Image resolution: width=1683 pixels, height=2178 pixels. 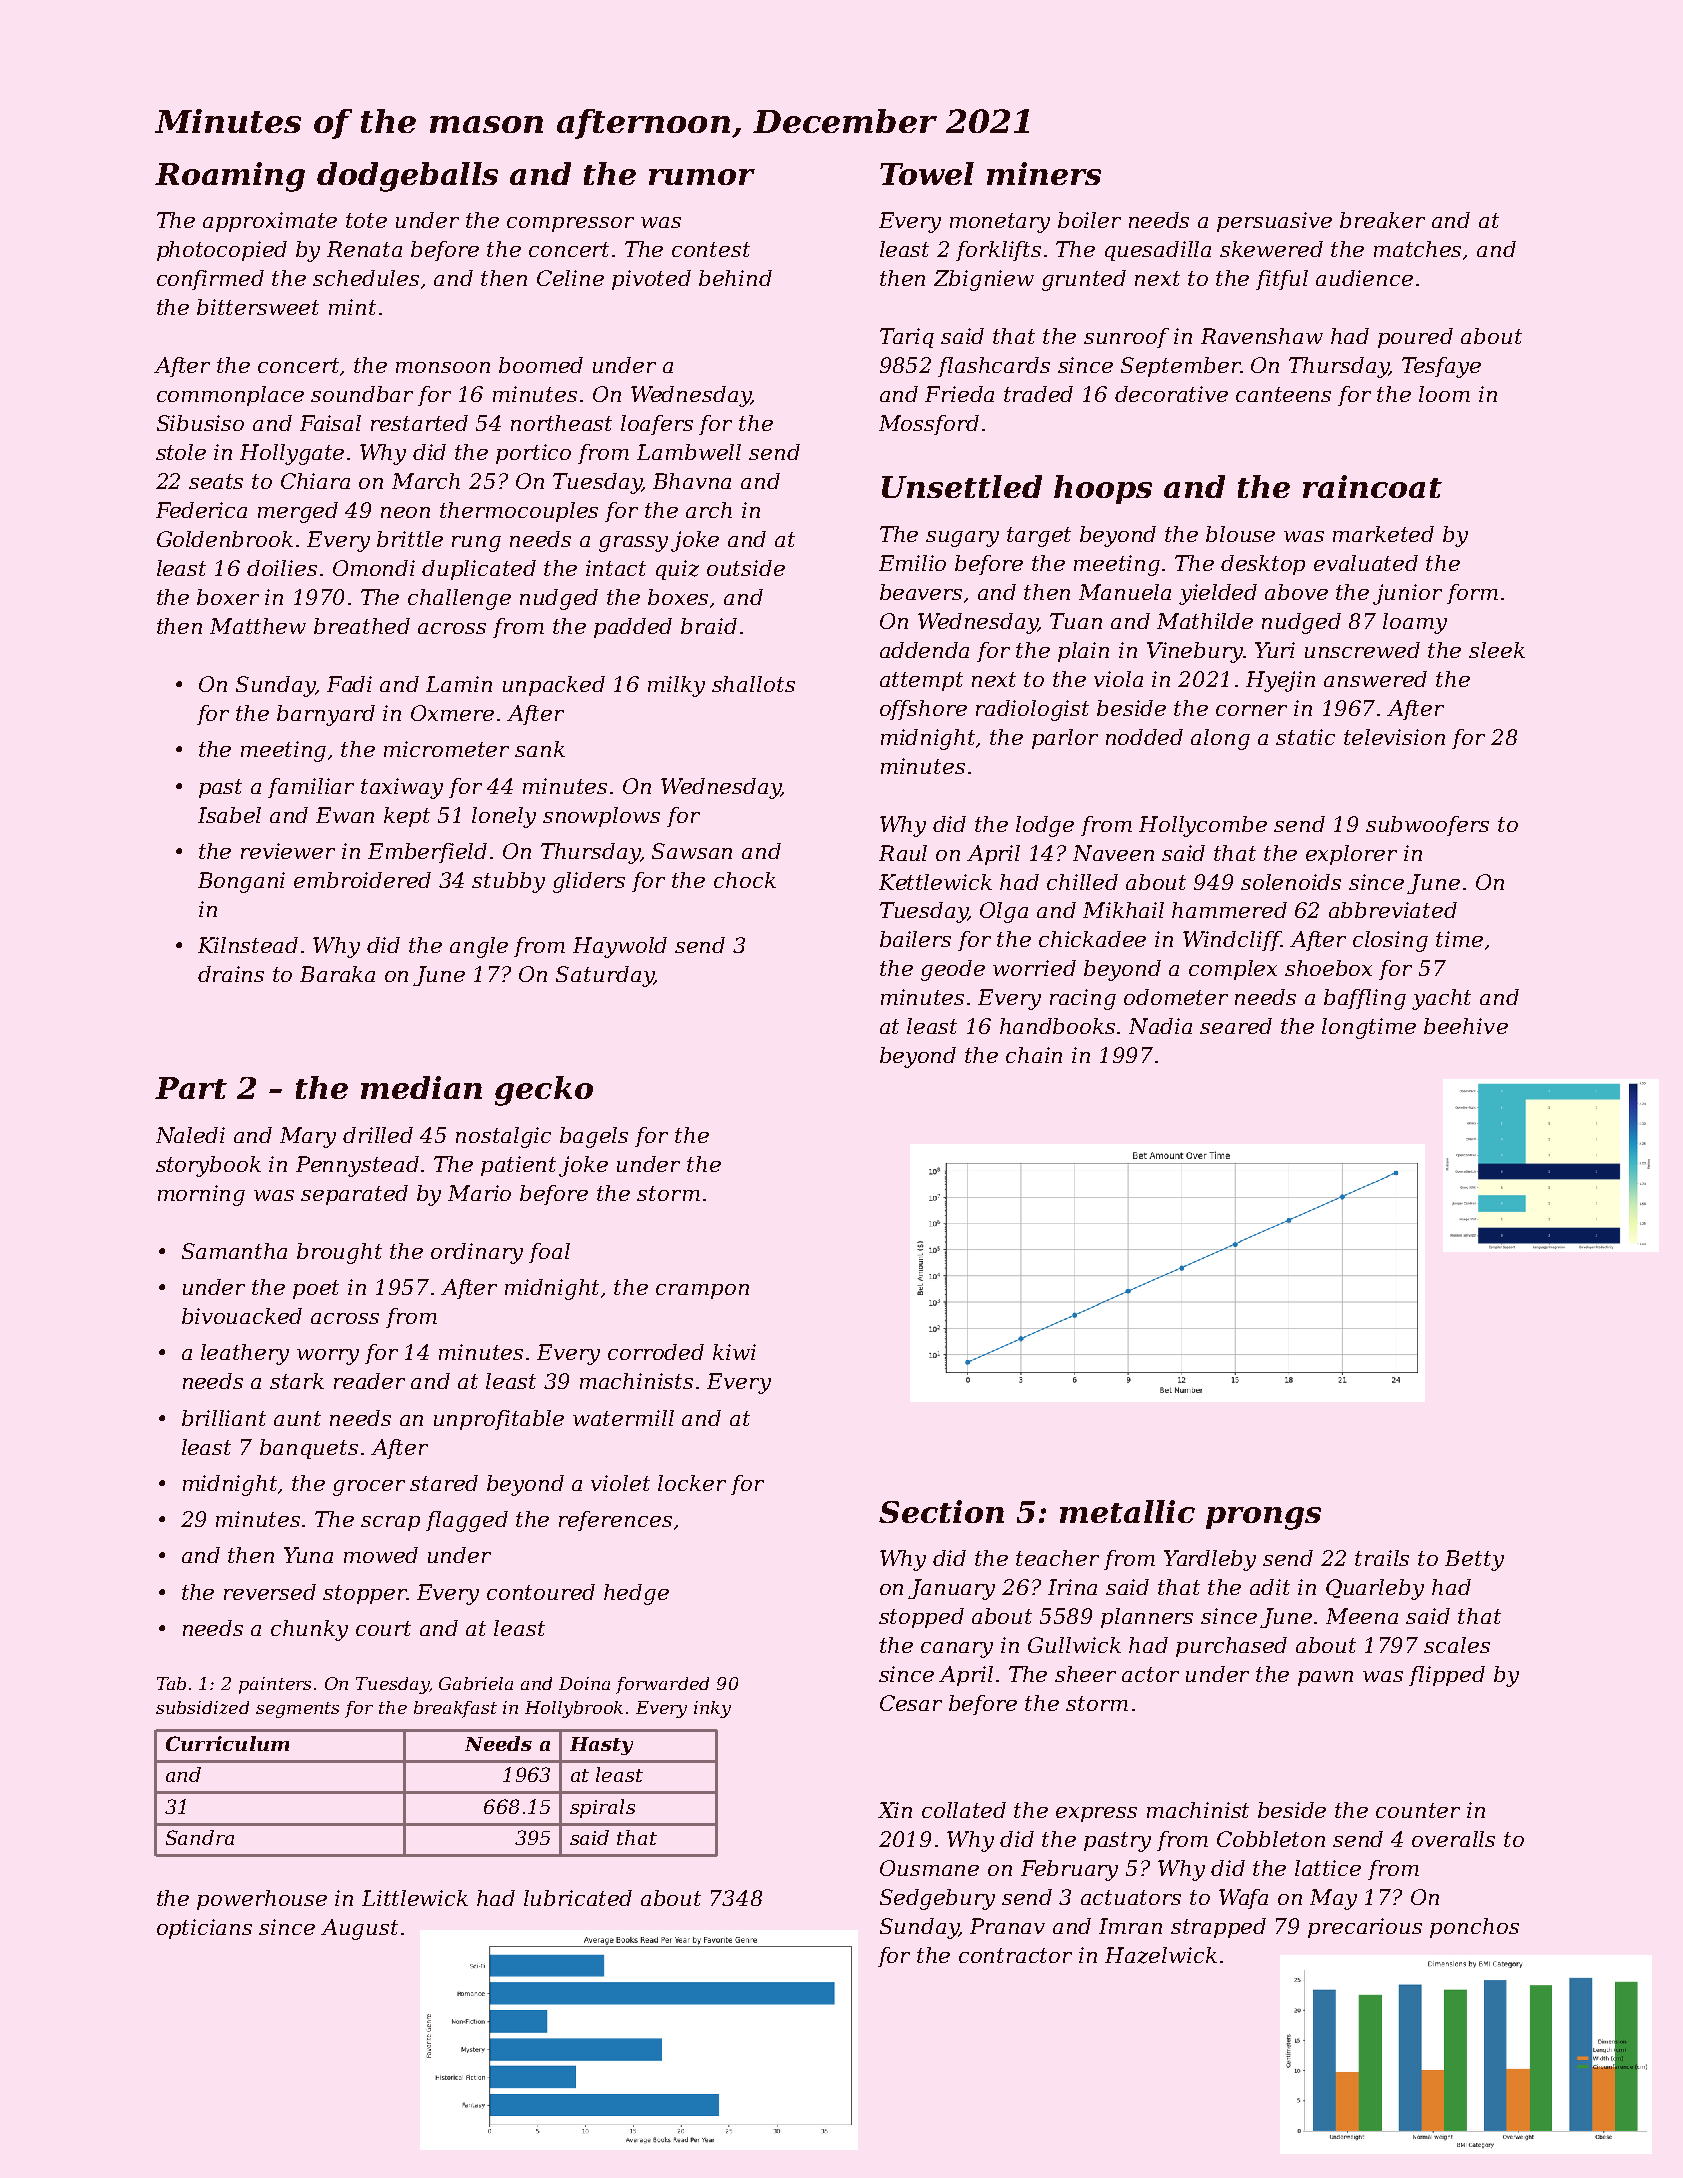 What do you see at coordinates (231, 974) in the screenshot?
I see `drains` at bounding box center [231, 974].
